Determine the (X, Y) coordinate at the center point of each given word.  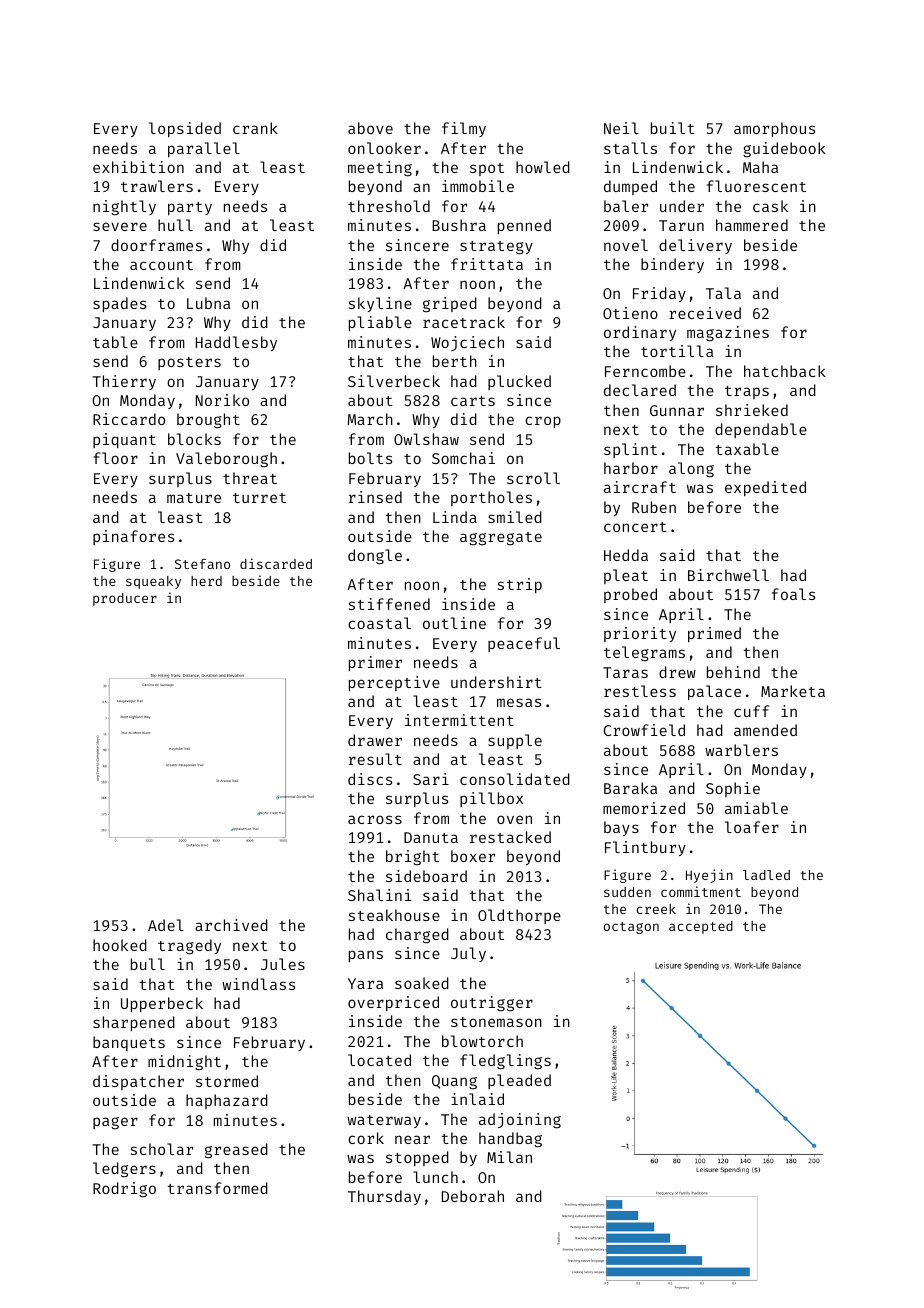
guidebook (784, 150)
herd (206, 581)
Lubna (208, 303)
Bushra (459, 225)
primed (714, 634)
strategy (496, 248)
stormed (227, 1081)
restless (640, 691)
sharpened (134, 1023)
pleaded (519, 1081)
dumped (630, 187)
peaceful (524, 644)
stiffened (389, 604)
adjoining (520, 1121)
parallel (204, 149)
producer (125, 599)
